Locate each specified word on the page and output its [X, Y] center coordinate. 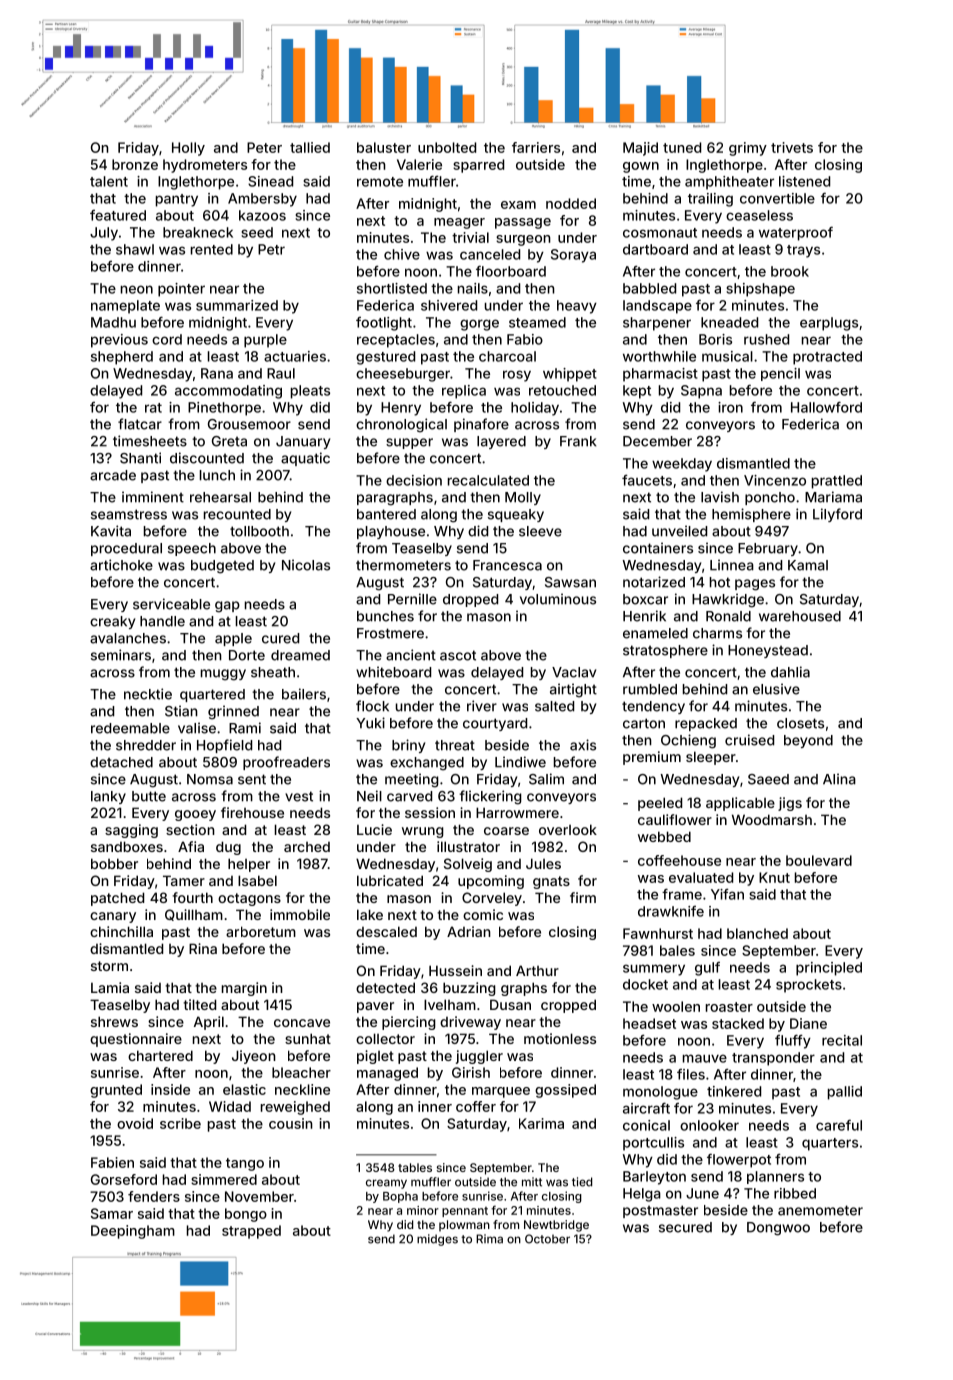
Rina [203, 948]
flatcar [140, 424]
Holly [188, 149]
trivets [792, 147]
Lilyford [837, 515]
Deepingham [133, 1232]
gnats [551, 882]
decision [414, 480]
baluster [384, 147]
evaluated [701, 877]
